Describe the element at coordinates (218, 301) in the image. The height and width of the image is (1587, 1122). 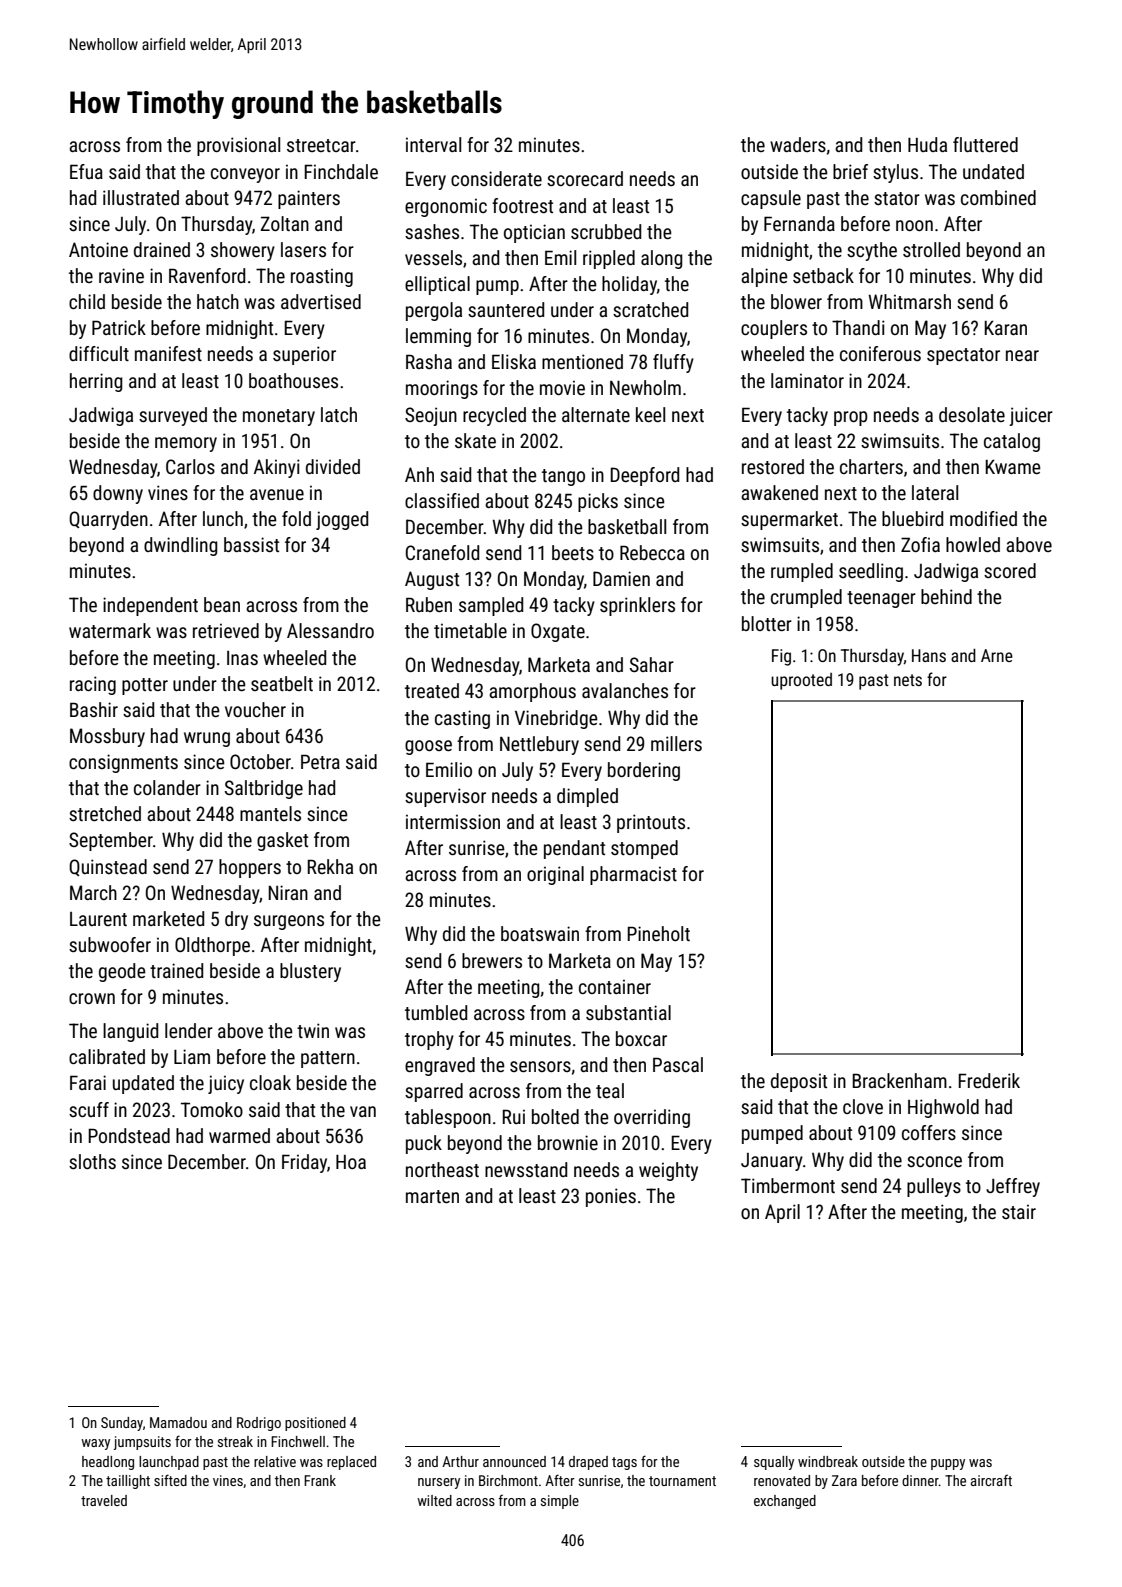
I see `hatch` at that location.
